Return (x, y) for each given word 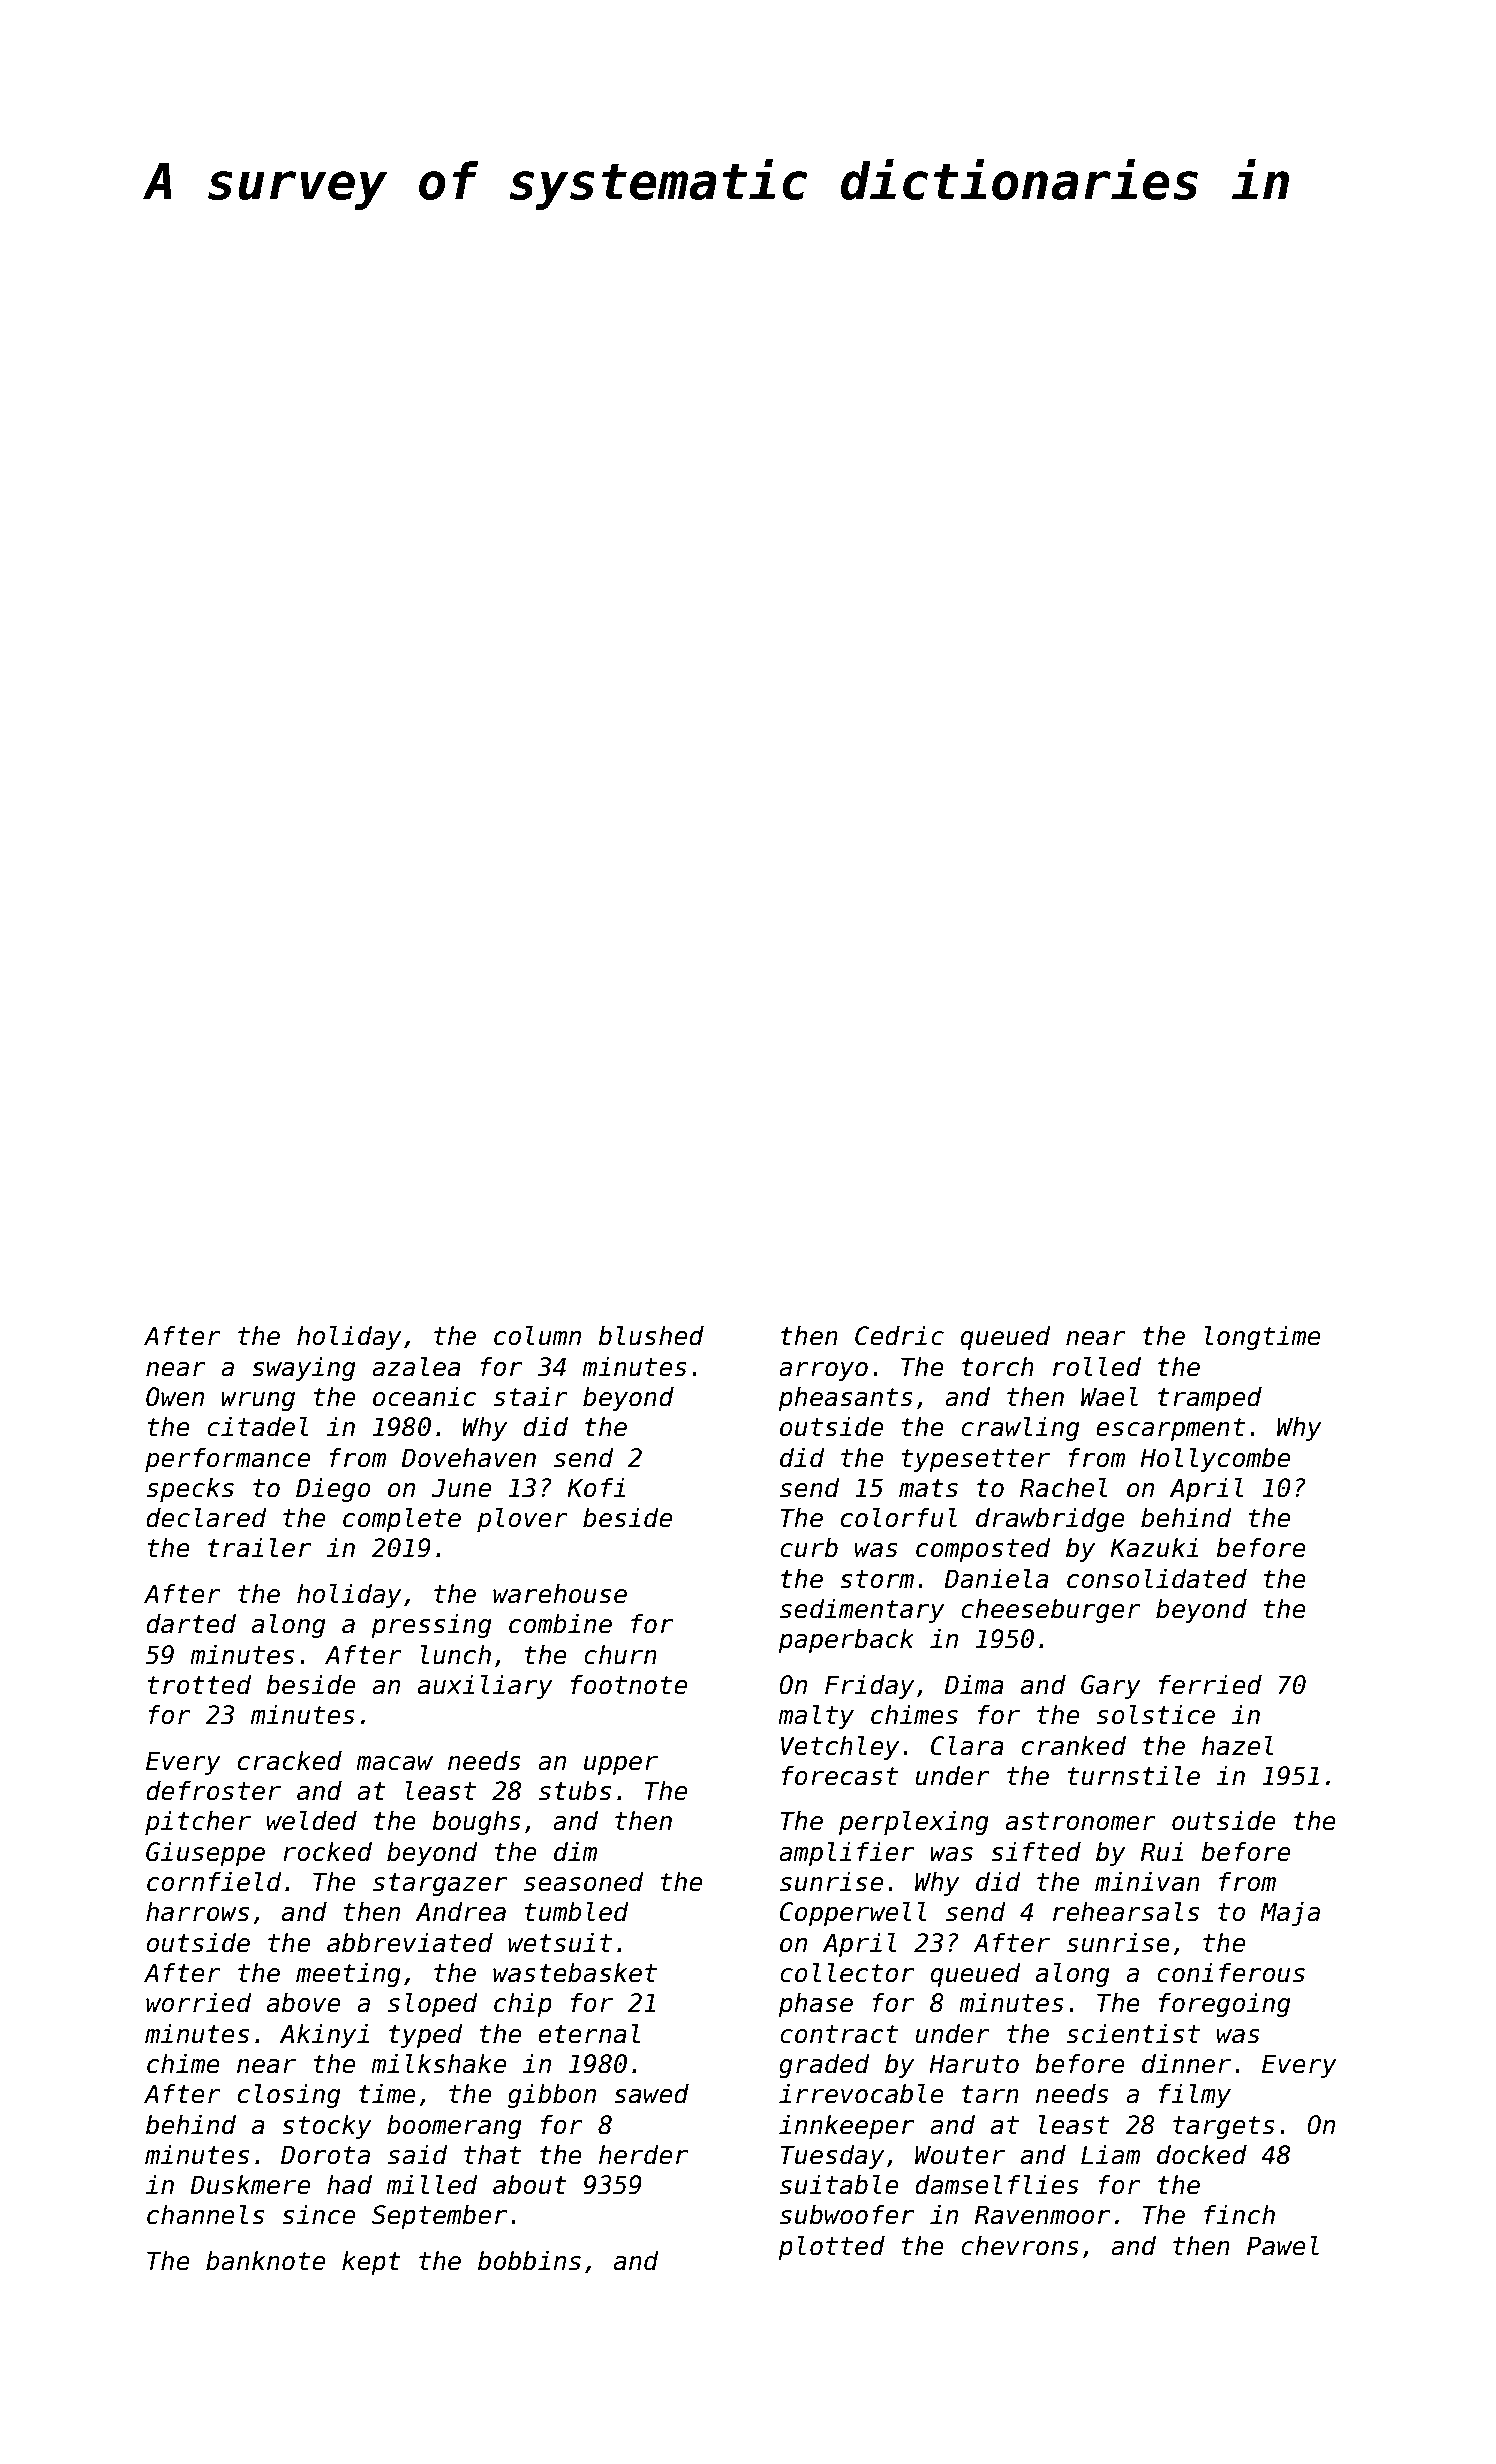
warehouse (560, 1594)
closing (289, 2096)
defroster (213, 1791)
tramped (1210, 1399)
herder (643, 2155)
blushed (651, 1336)
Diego (333, 1490)
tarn (990, 2094)
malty (816, 1717)
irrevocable (861, 2094)
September (439, 2217)
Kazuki (1154, 1548)
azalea (416, 1367)
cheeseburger (1051, 1611)
